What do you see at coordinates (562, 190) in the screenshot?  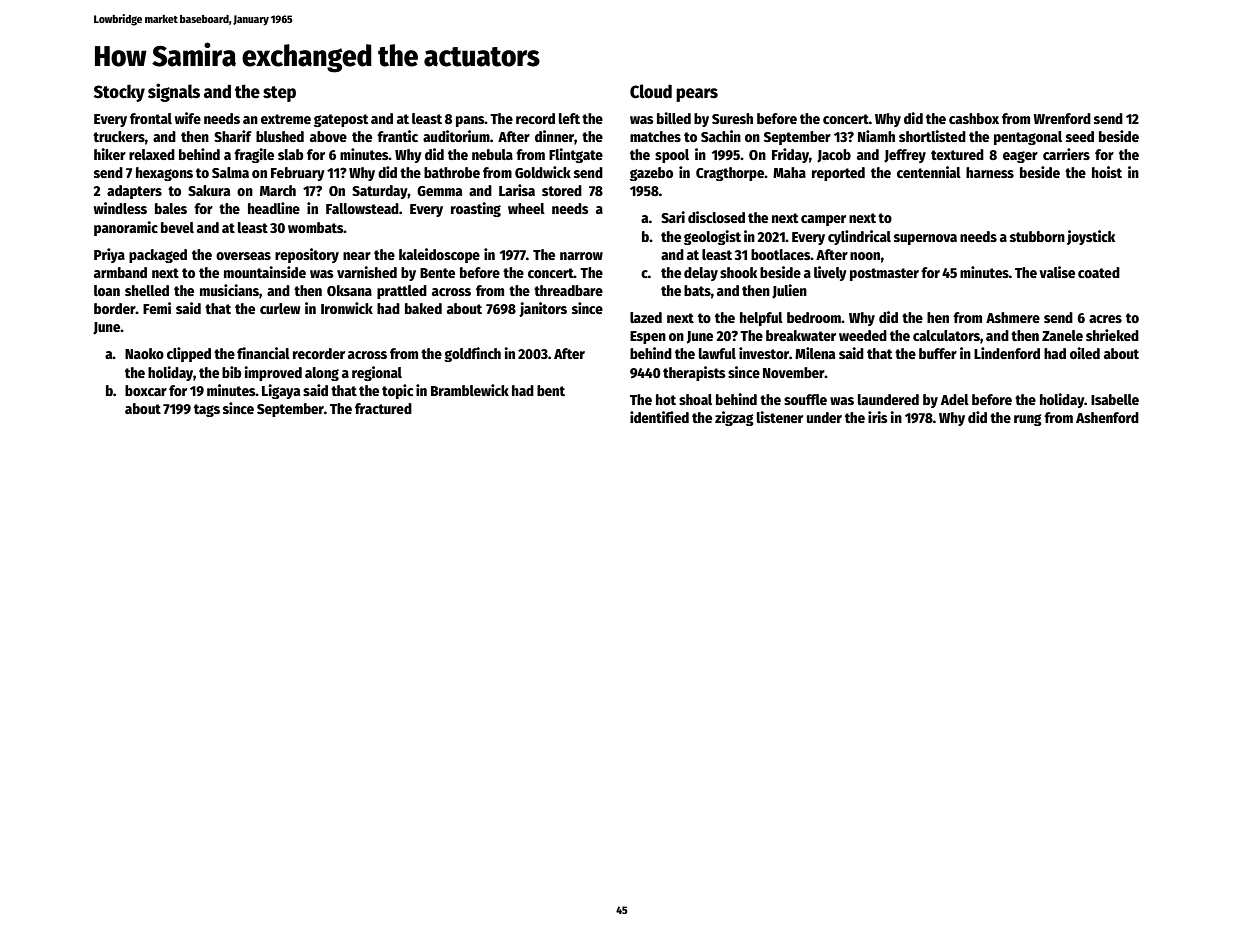 I see `stored` at bounding box center [562, 190].
